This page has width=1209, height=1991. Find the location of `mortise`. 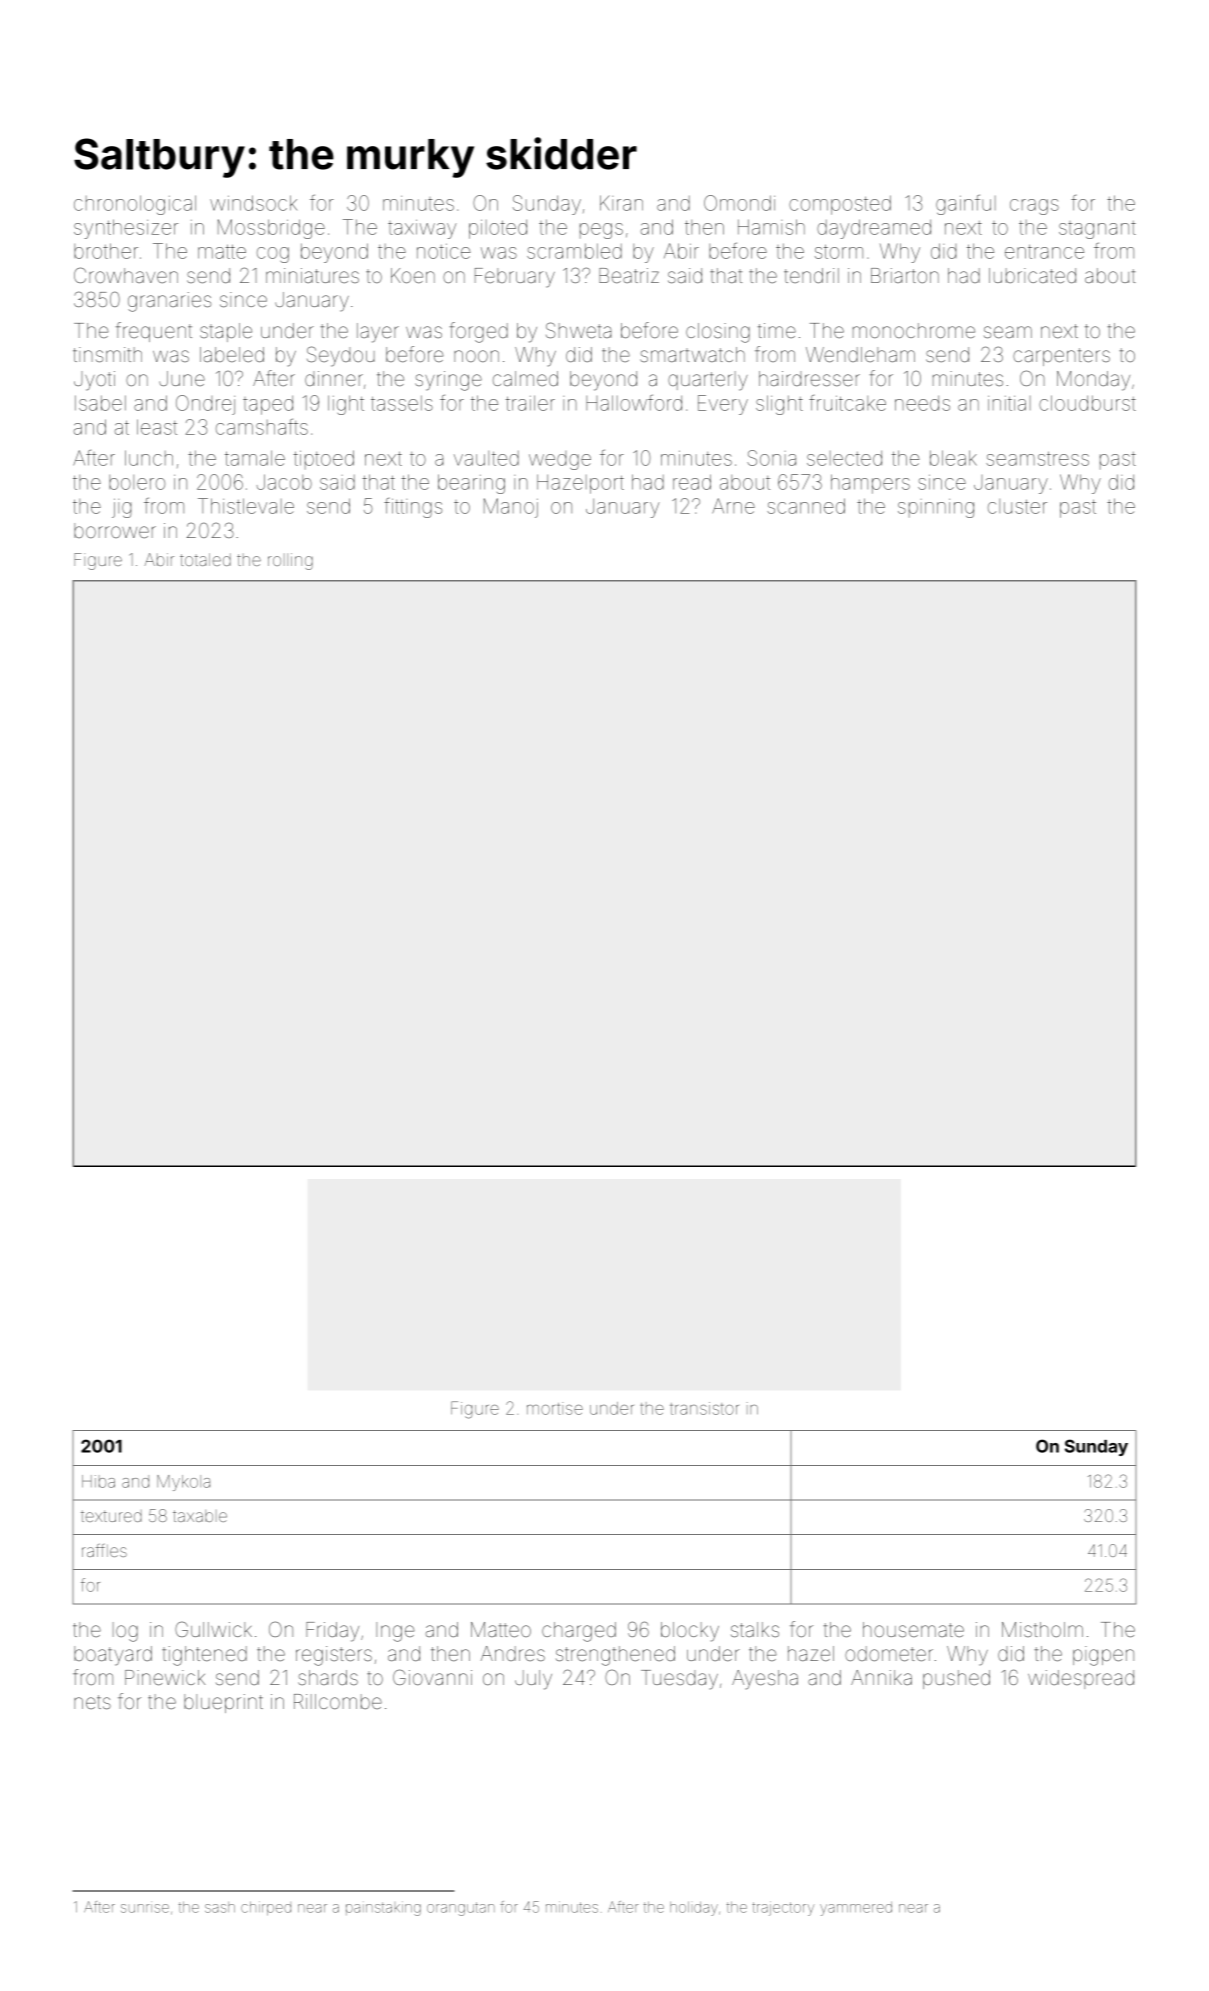

mortise is located at coordinates (555, 1408).
